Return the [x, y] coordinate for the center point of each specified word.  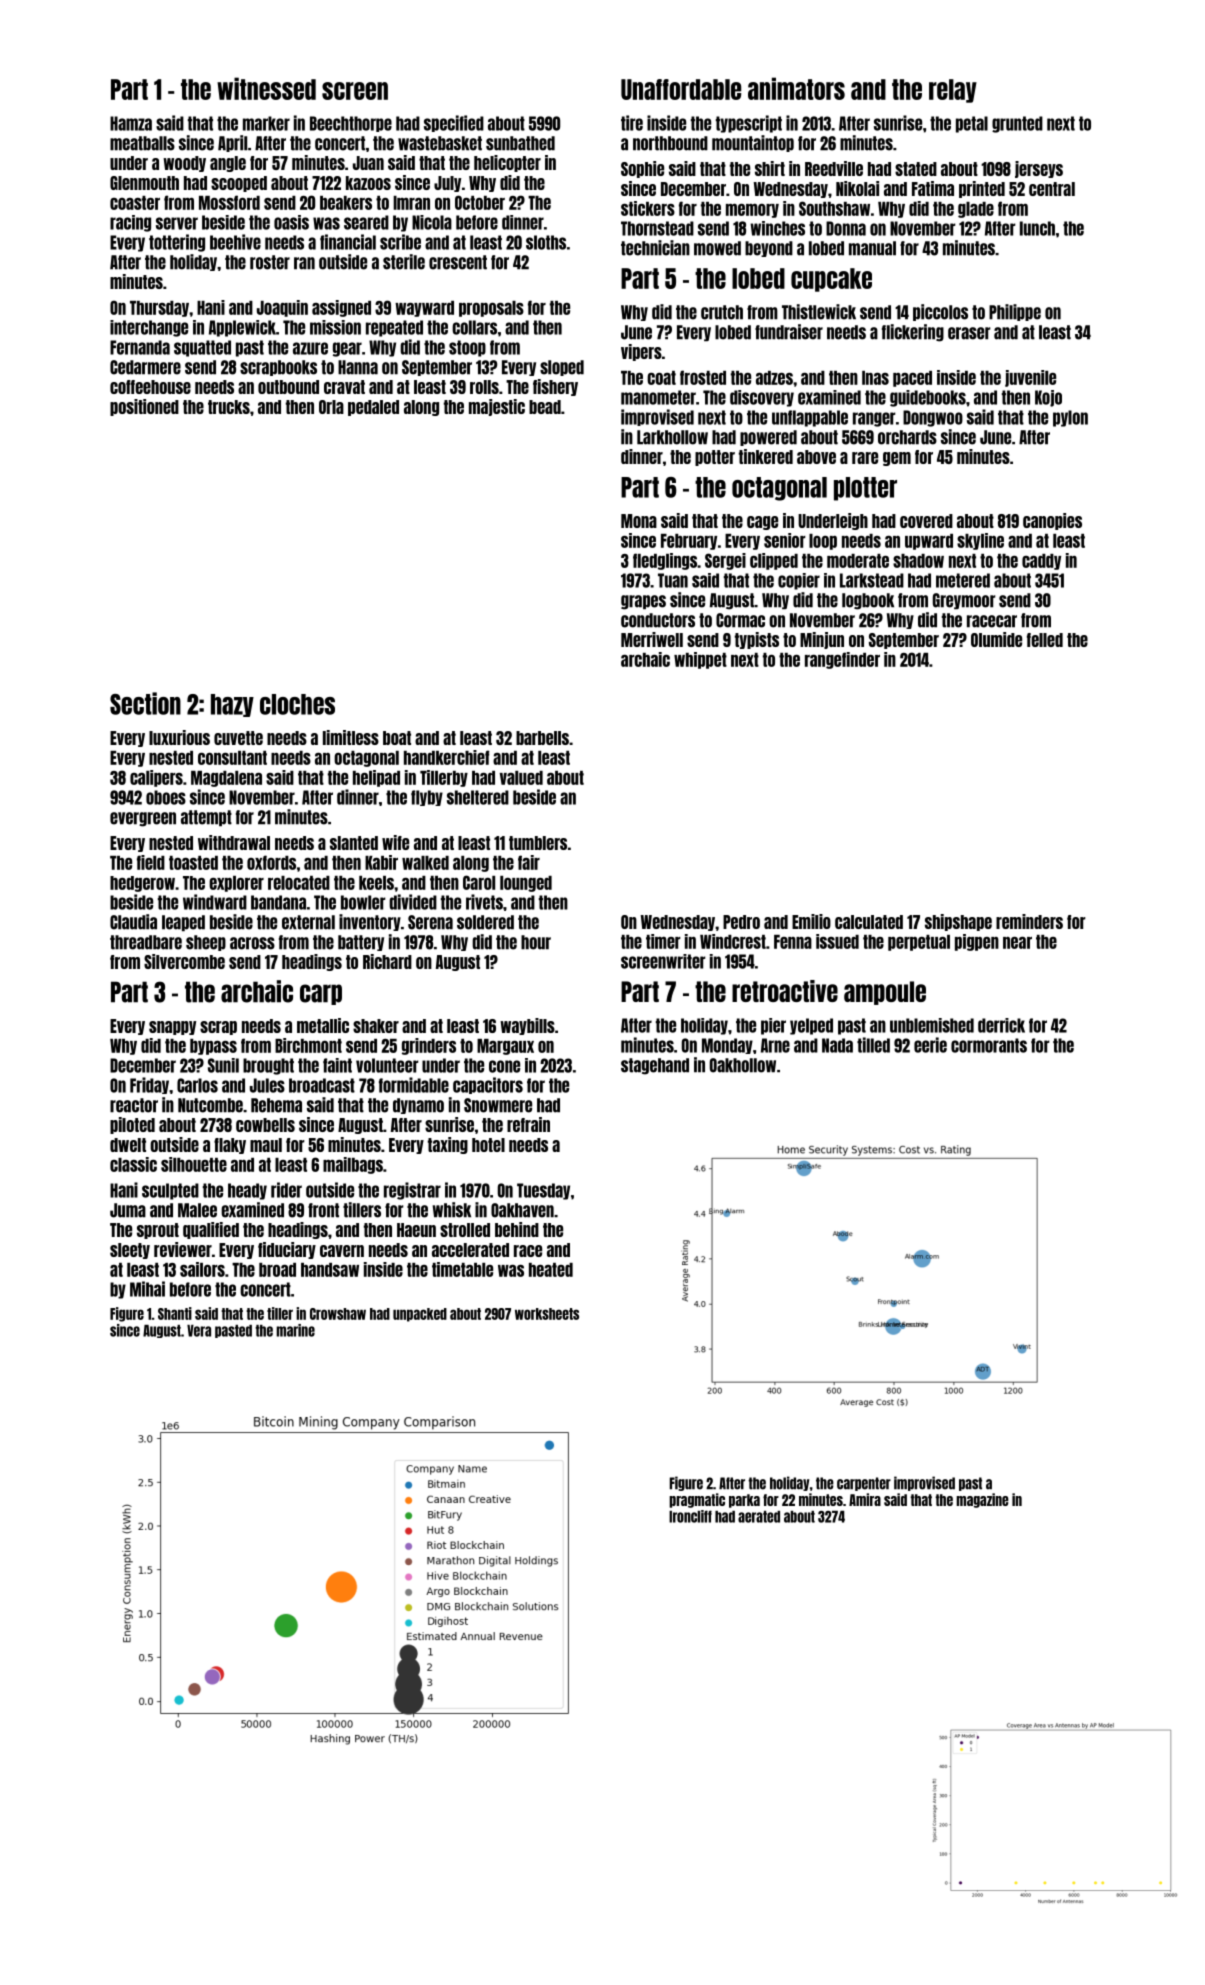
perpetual [919, 943]
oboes [166, 797]
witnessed [266, 88]
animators [796, 88]
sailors [202, 1269]
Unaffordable [681, 89]
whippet [700, 660]
